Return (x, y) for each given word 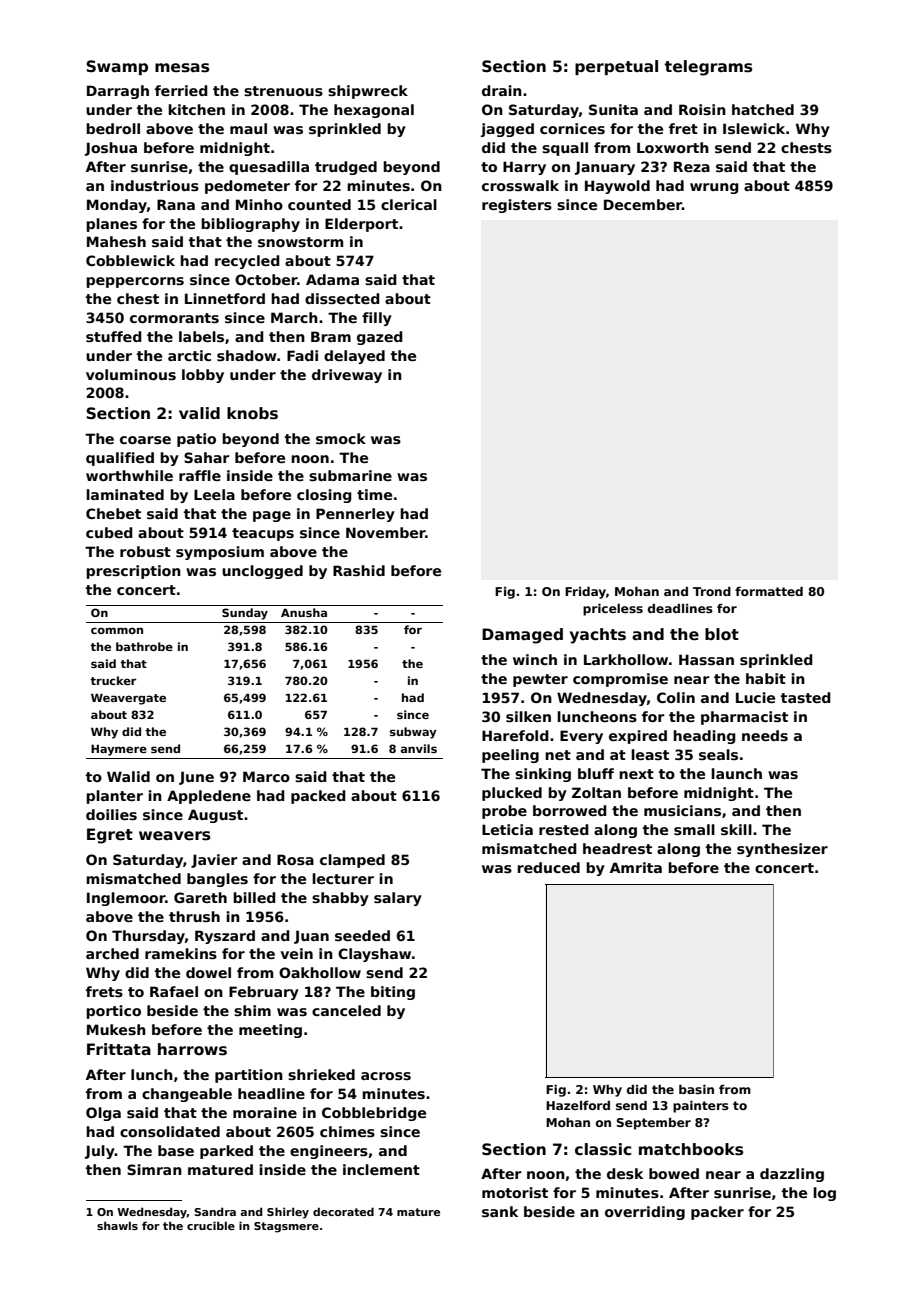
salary (398, 899)
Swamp (117, 67)
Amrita (636, 867)
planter (114, 797)
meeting (270, 1031)
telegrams (708, 68)
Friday (585, 593)
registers (517, 206)
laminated (125, 494)
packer (717, 1213)
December (643, 204)
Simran (154, 1169)
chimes (347, 1131)
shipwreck (368, 92)
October (266, 279)
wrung (714, 188)
